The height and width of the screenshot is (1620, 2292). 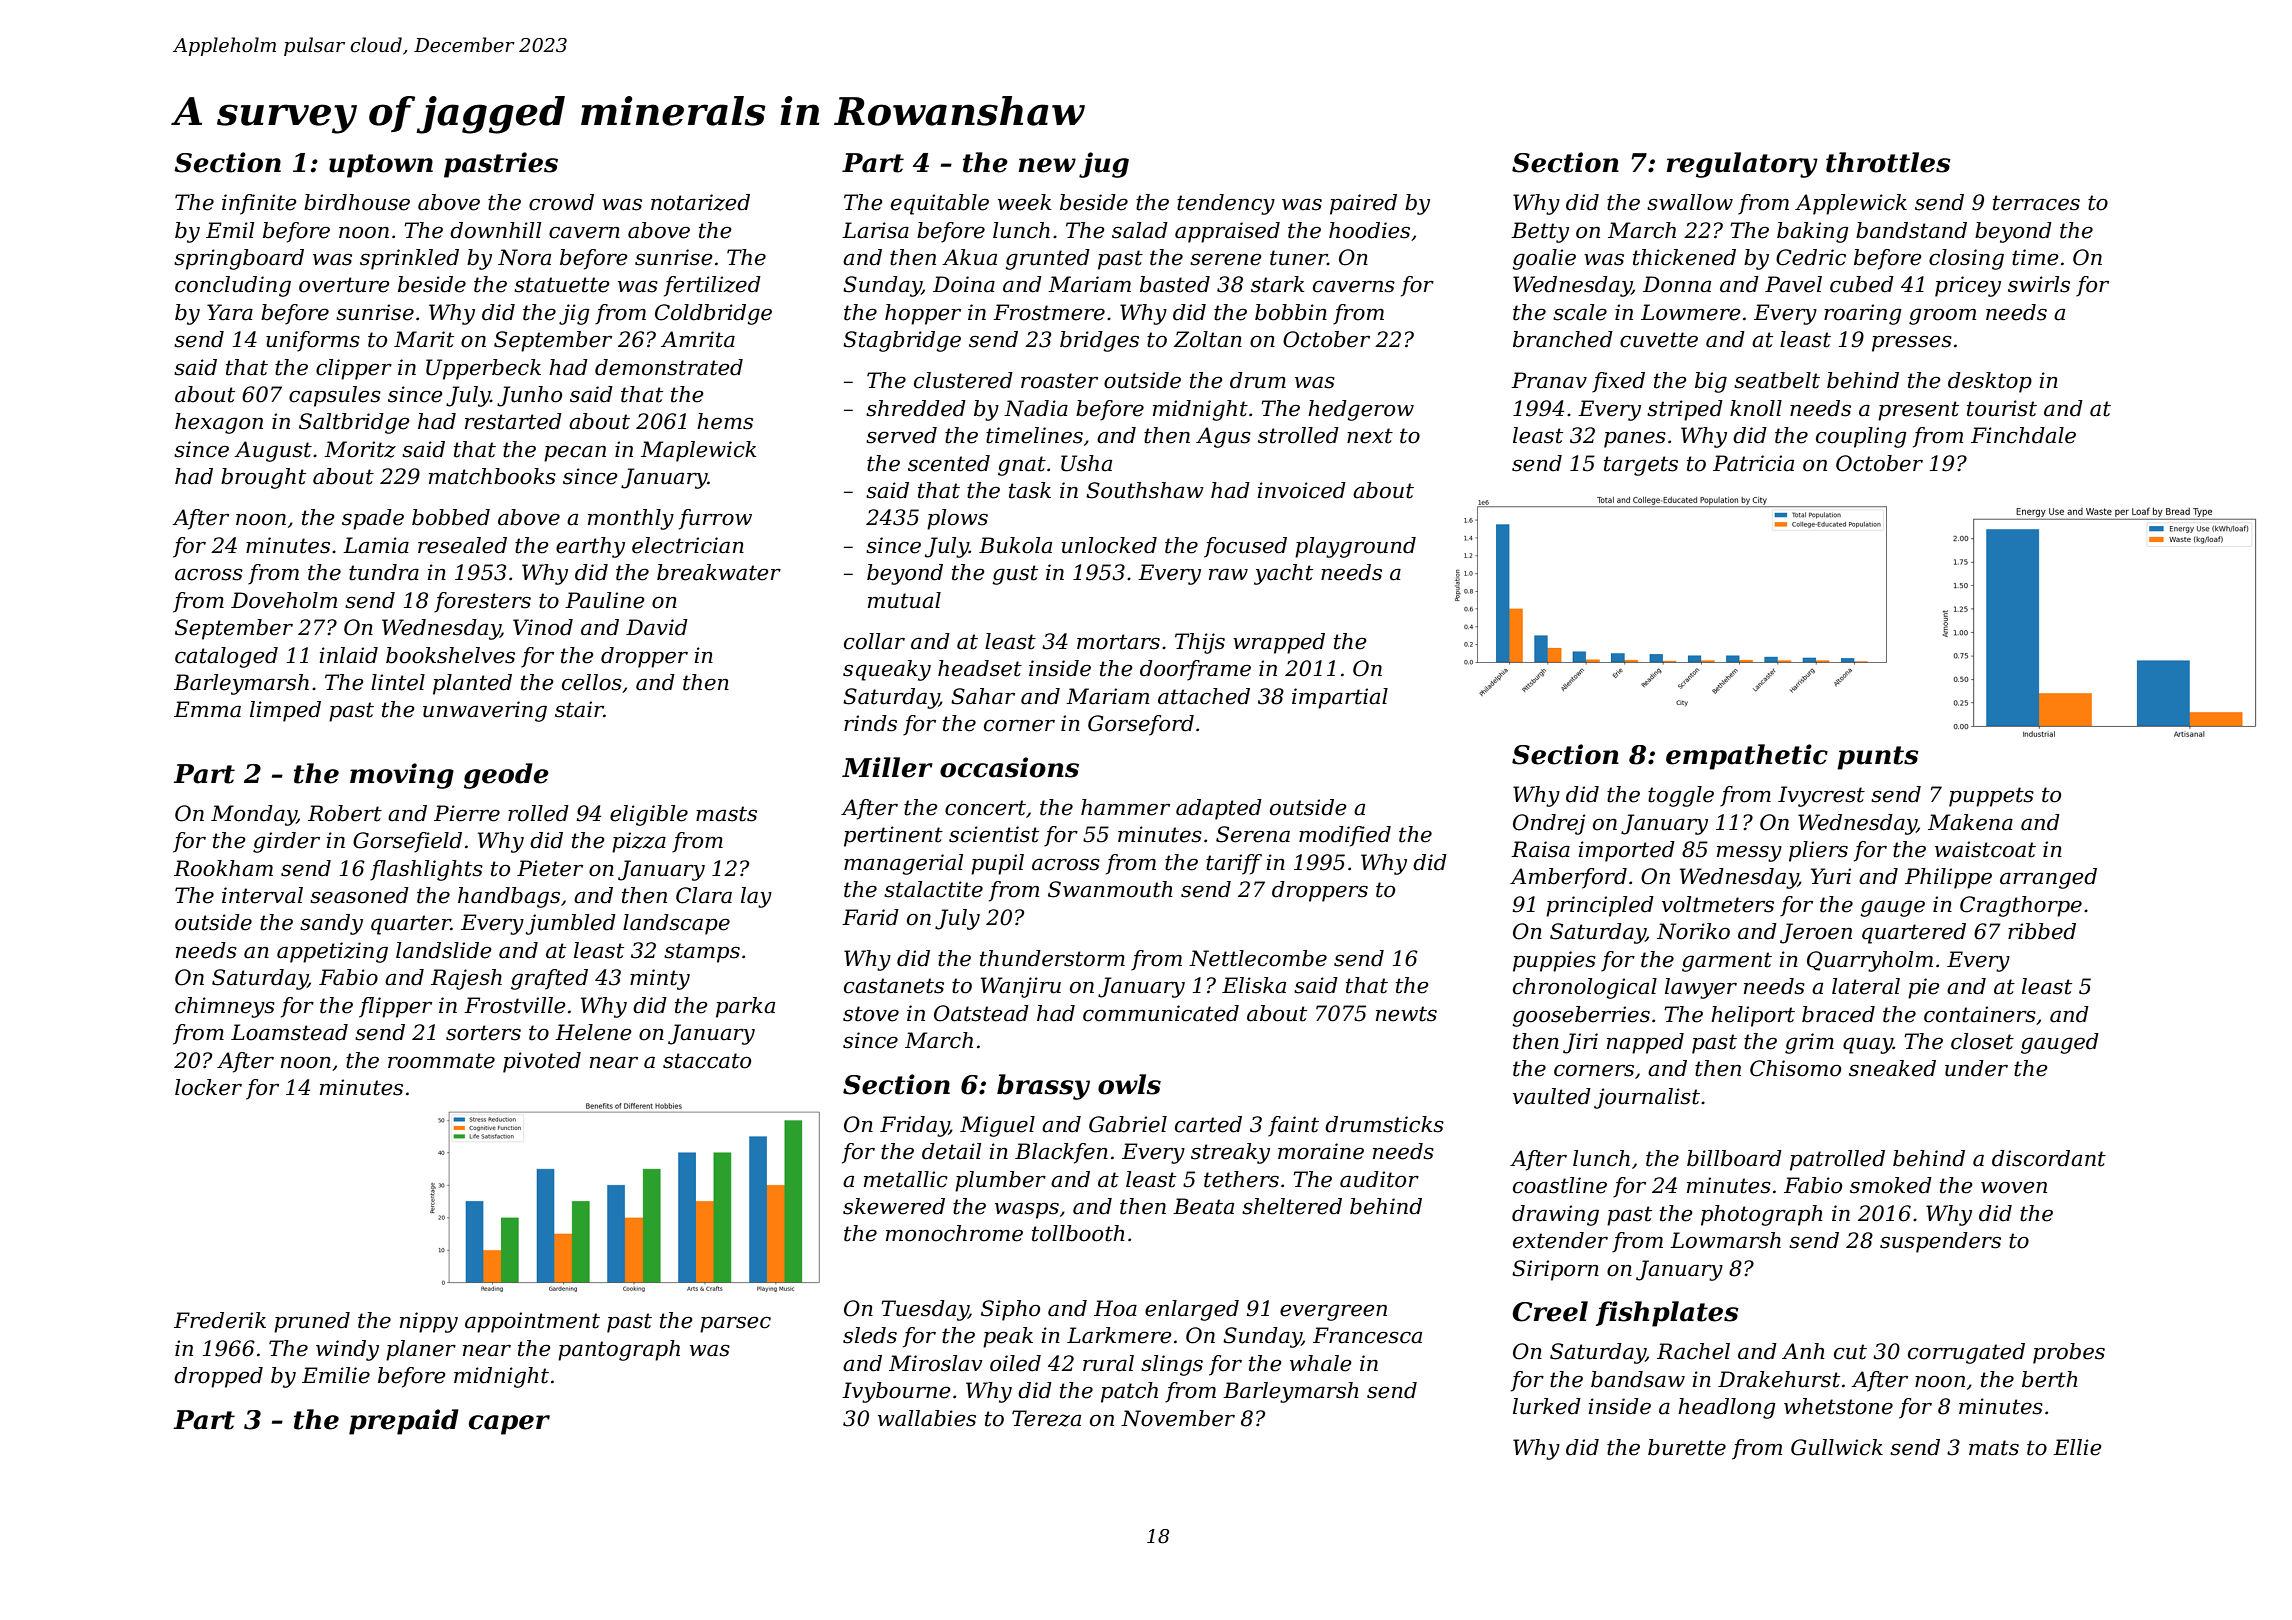 What do you see at coordinates (1245, 547) in the screenshot?
I see `focused` at bounding box center [1245, 547].
